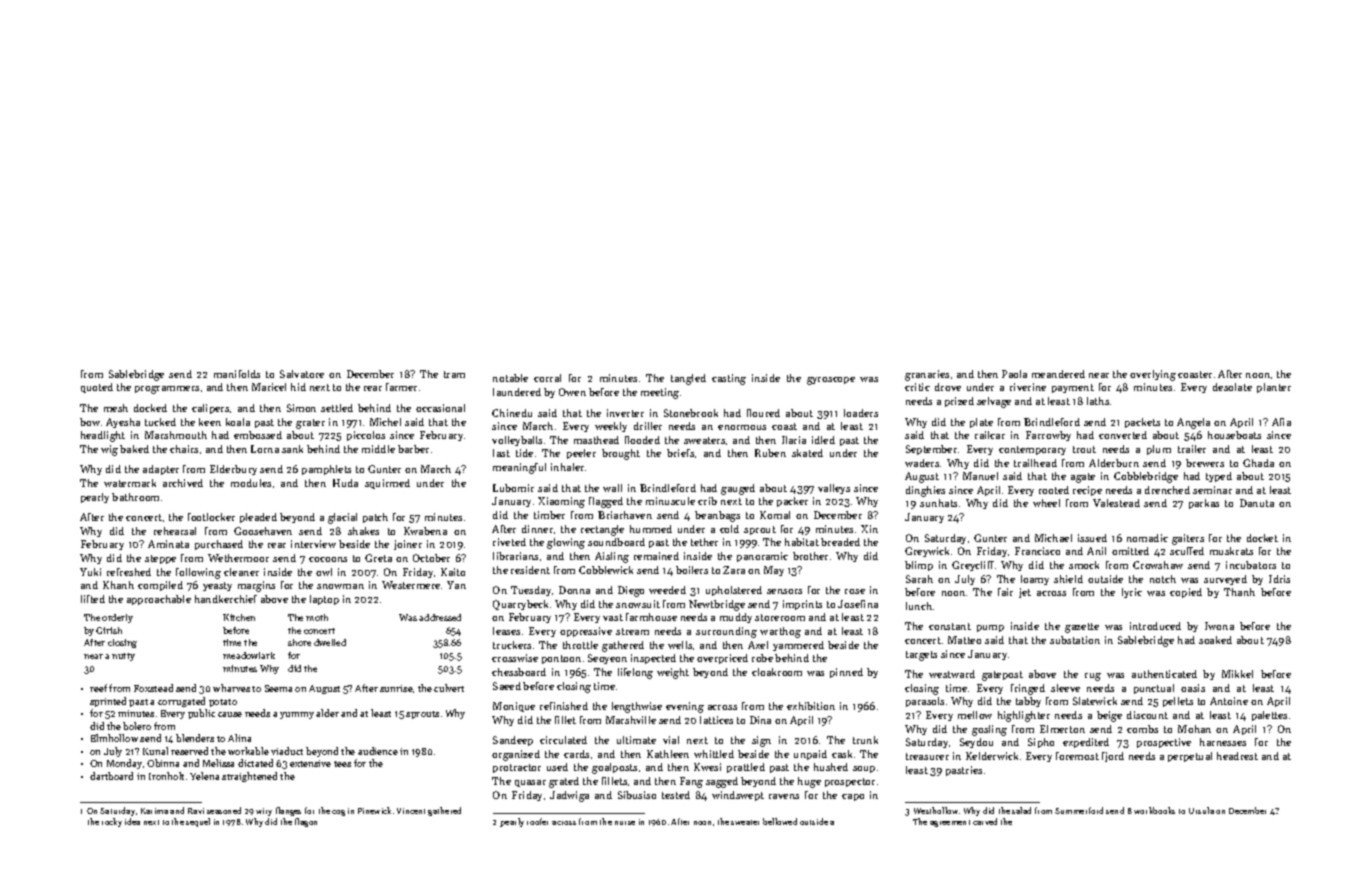  What do you see at coordinates (1153, 375) in the screenshot?
I see `overlying` at bounding box center [1153, 375].
